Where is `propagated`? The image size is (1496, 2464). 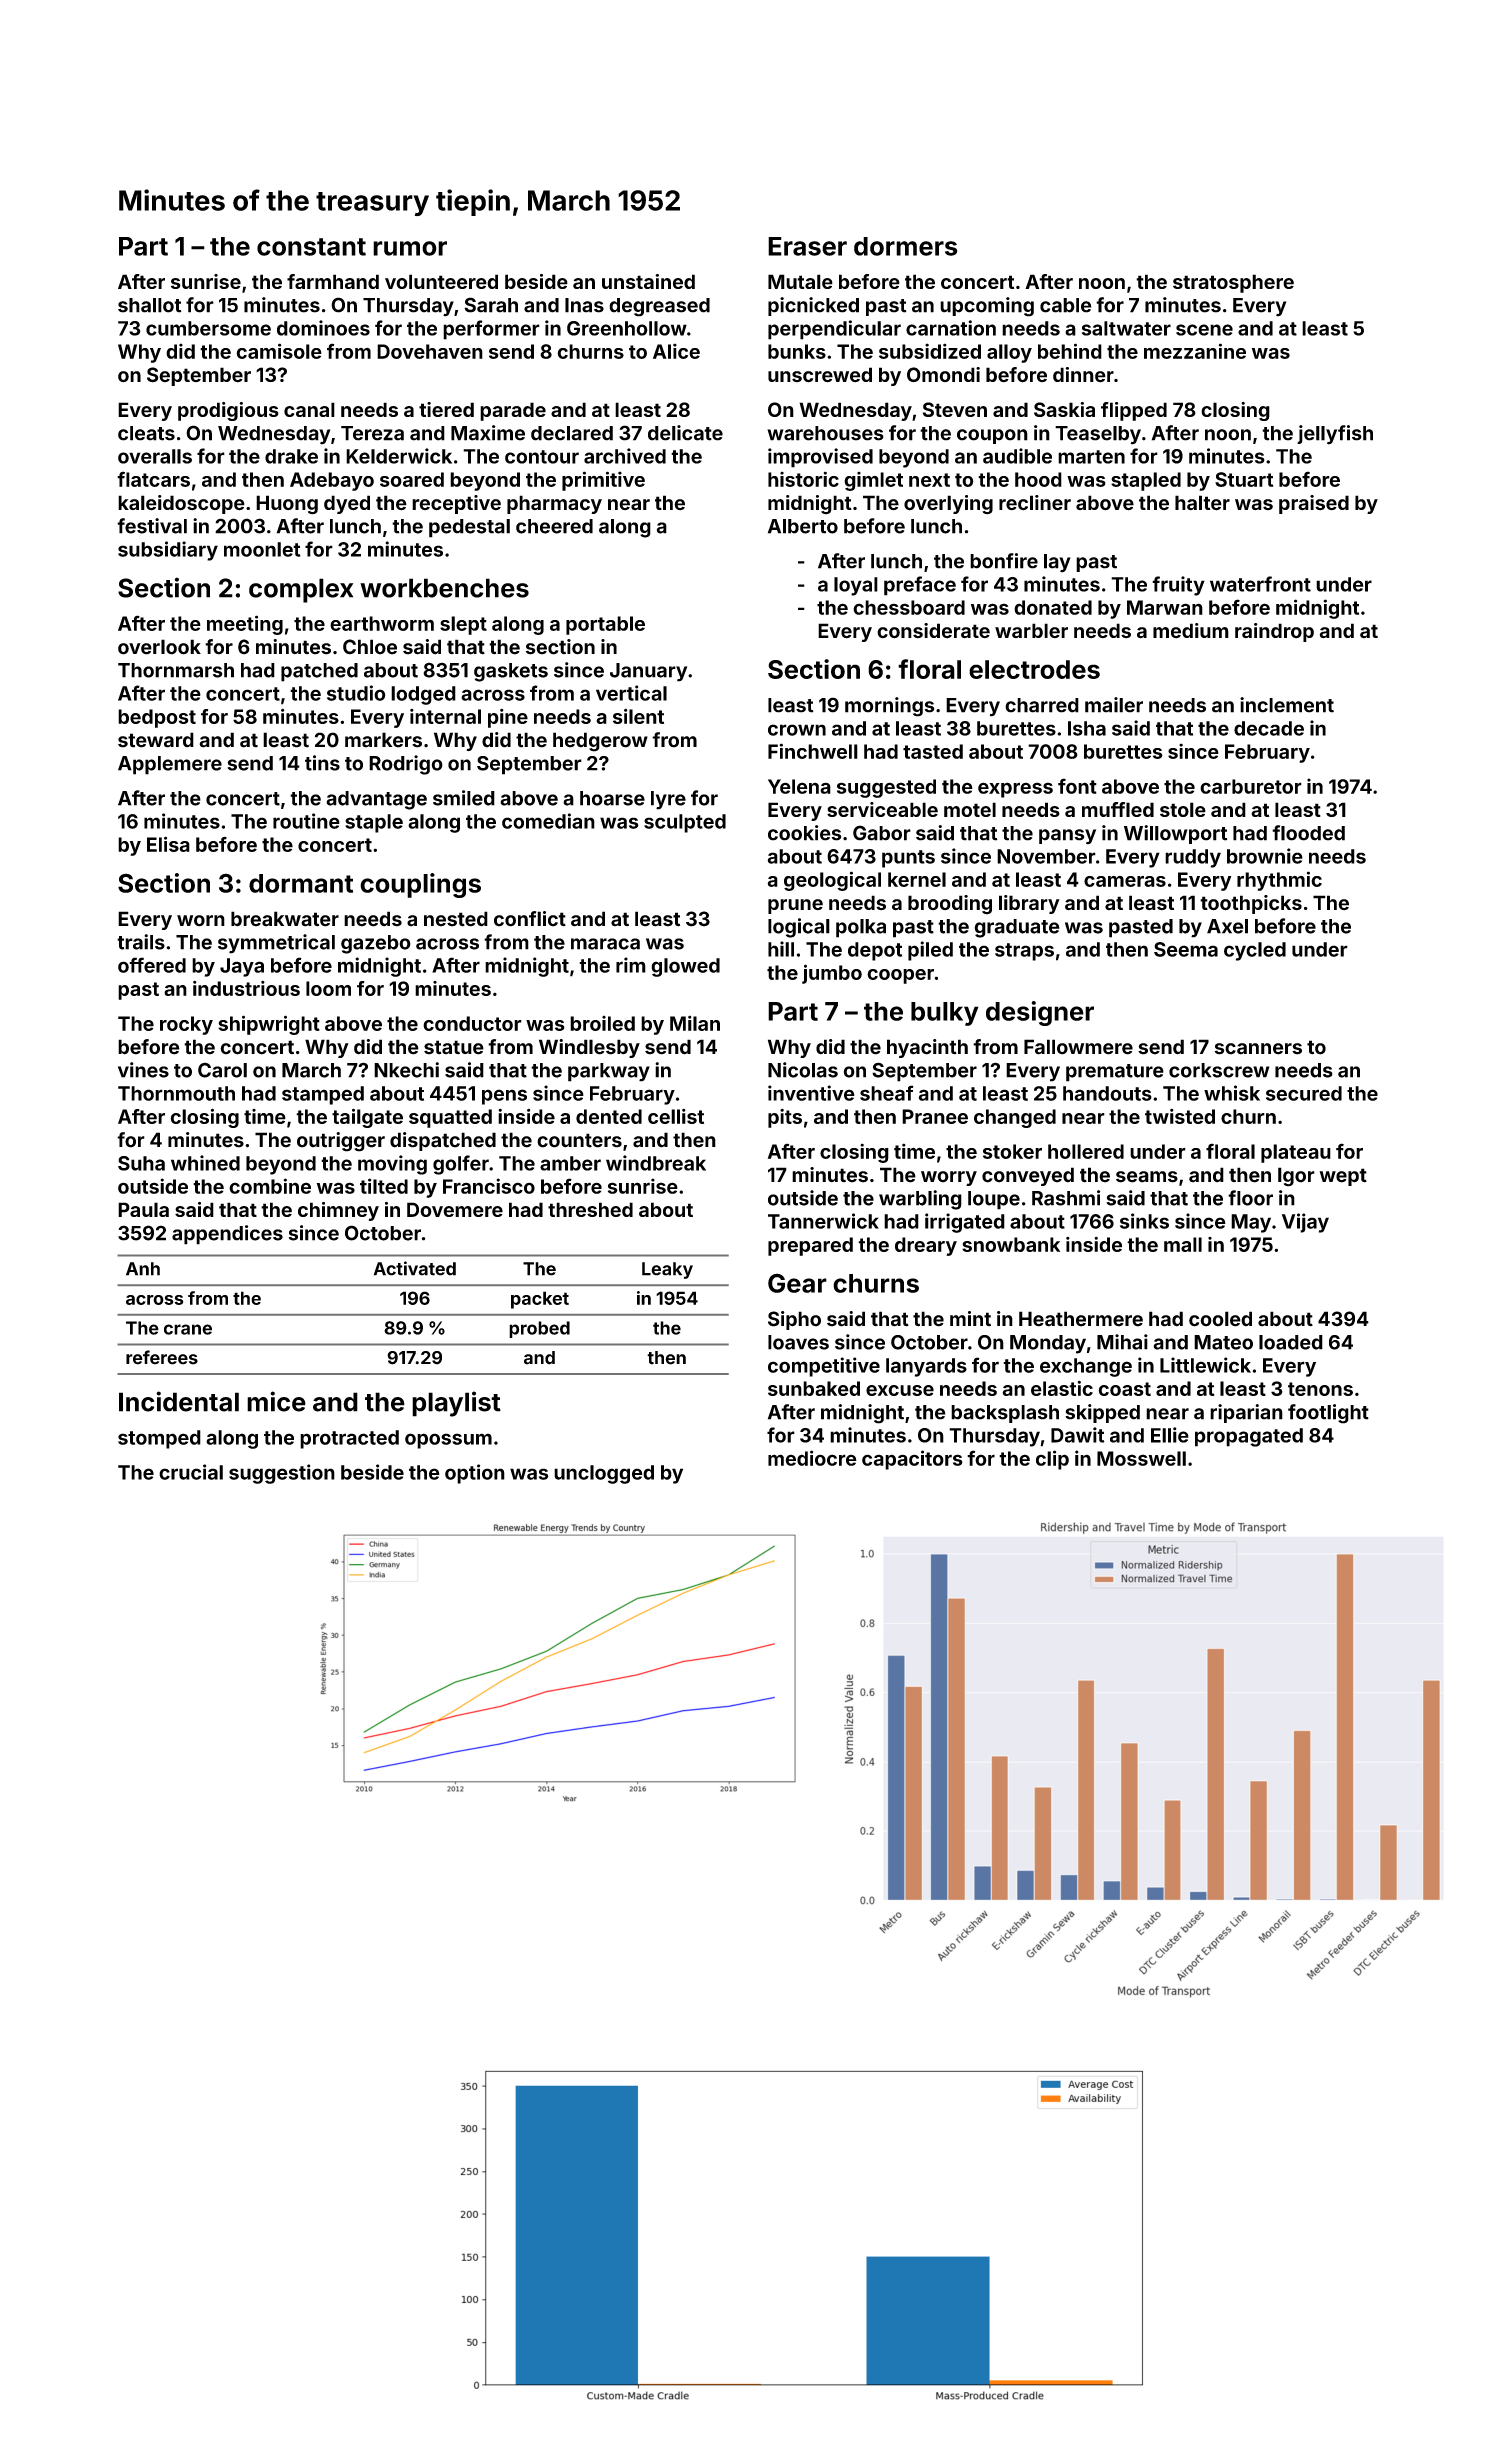
propagated is located at coordinates (1249, 1437).
